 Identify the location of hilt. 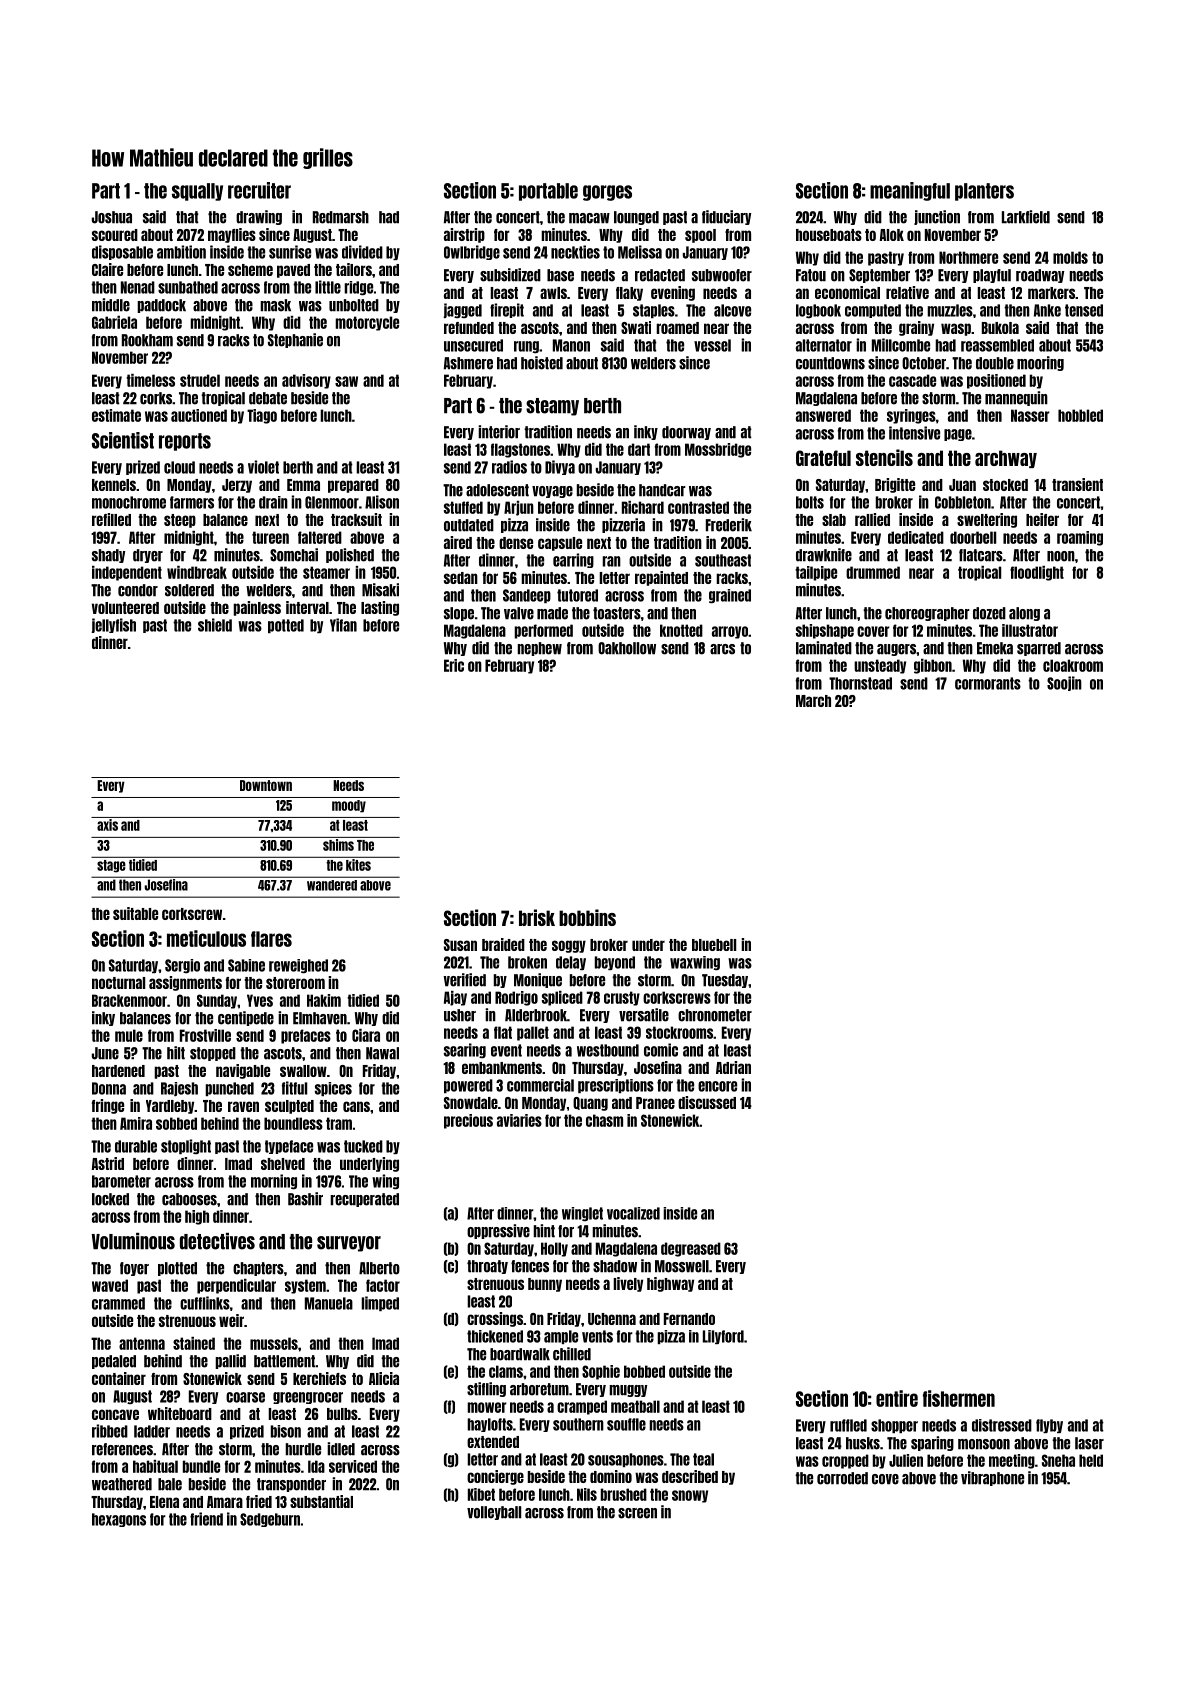
(176, 1053).
